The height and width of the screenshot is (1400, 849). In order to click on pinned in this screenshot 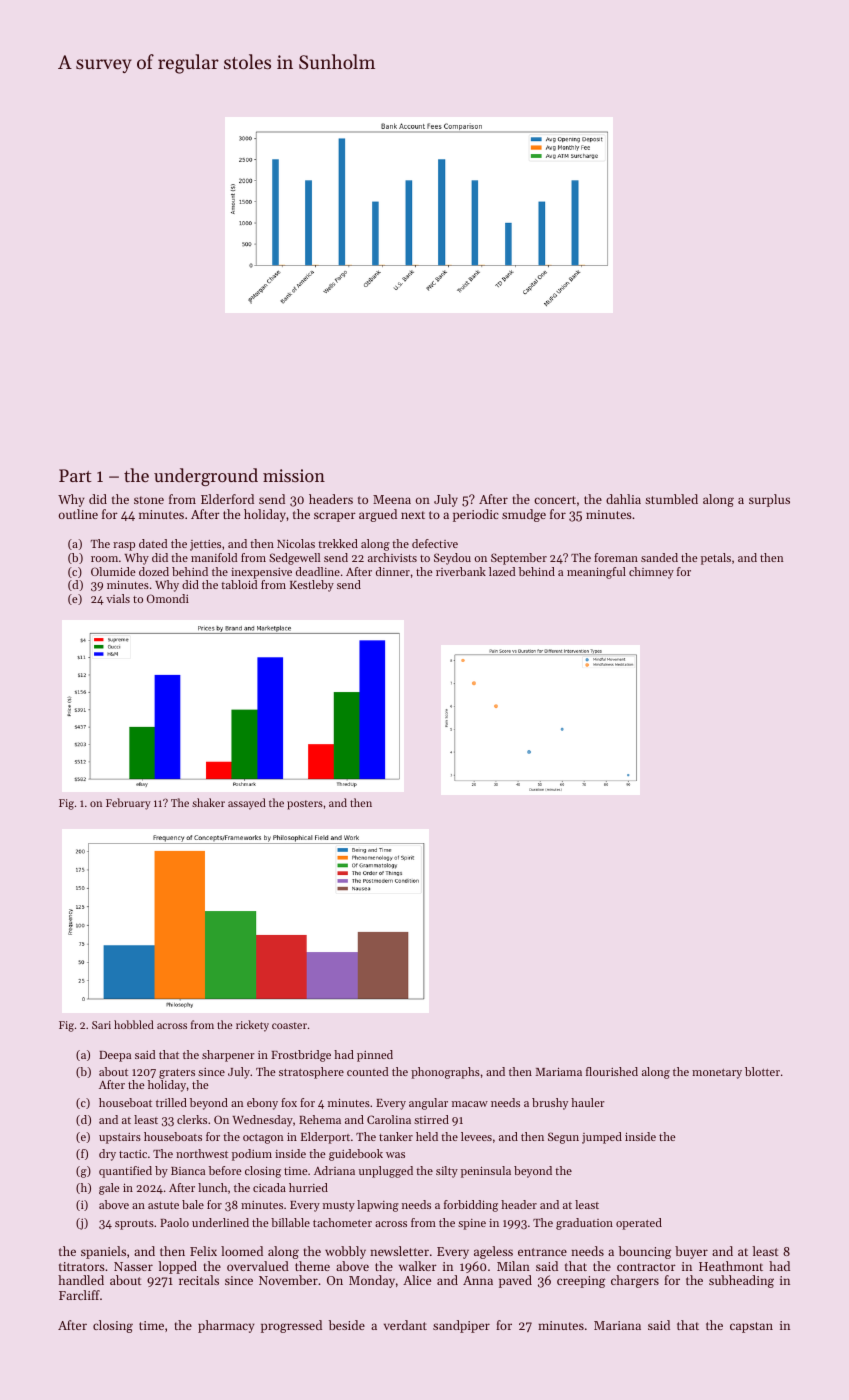, I will do `click(375, 1056)`.
